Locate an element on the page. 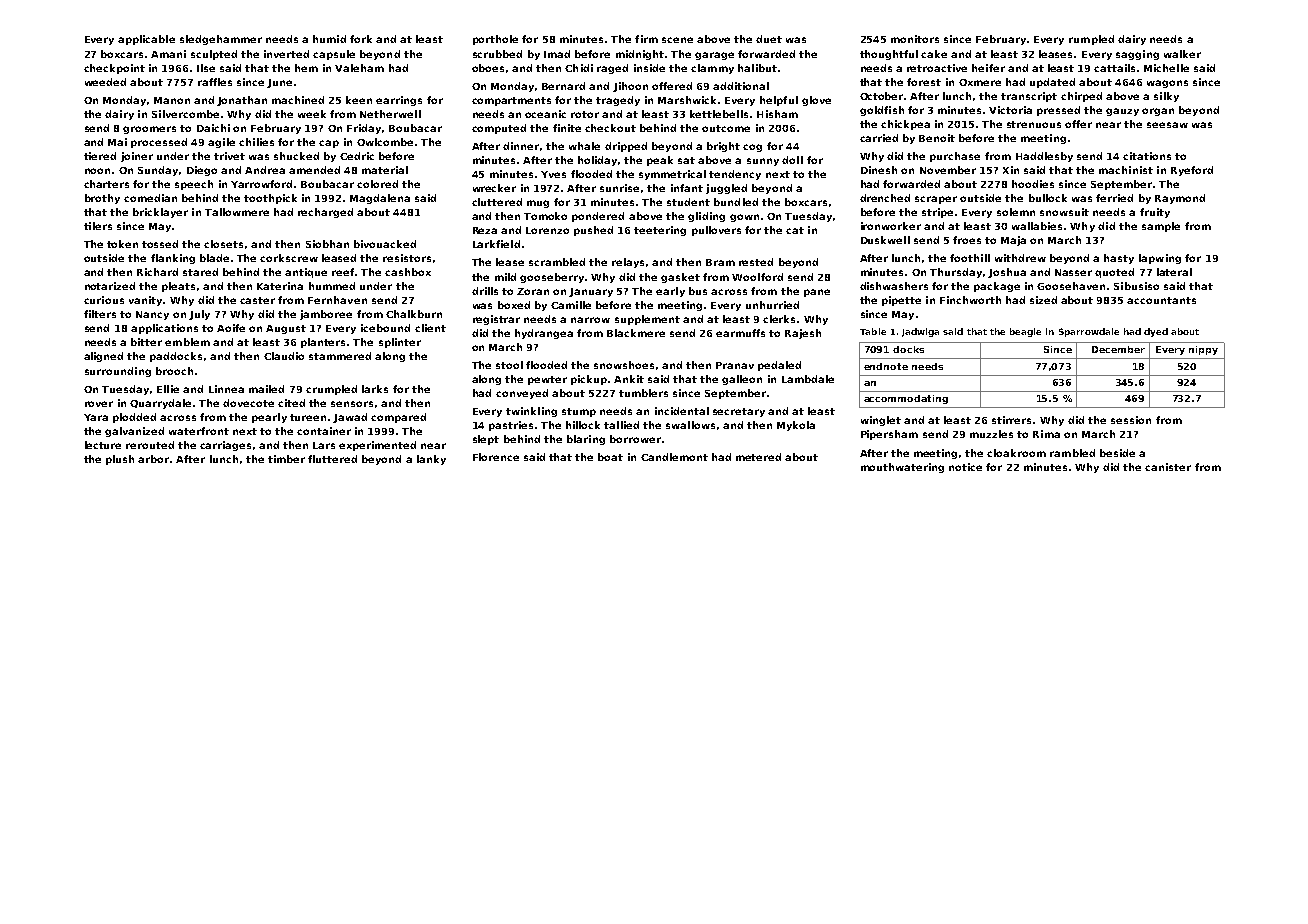 The height and width of the image is (924, 1308). glove is located at coordinates (816, 101).
